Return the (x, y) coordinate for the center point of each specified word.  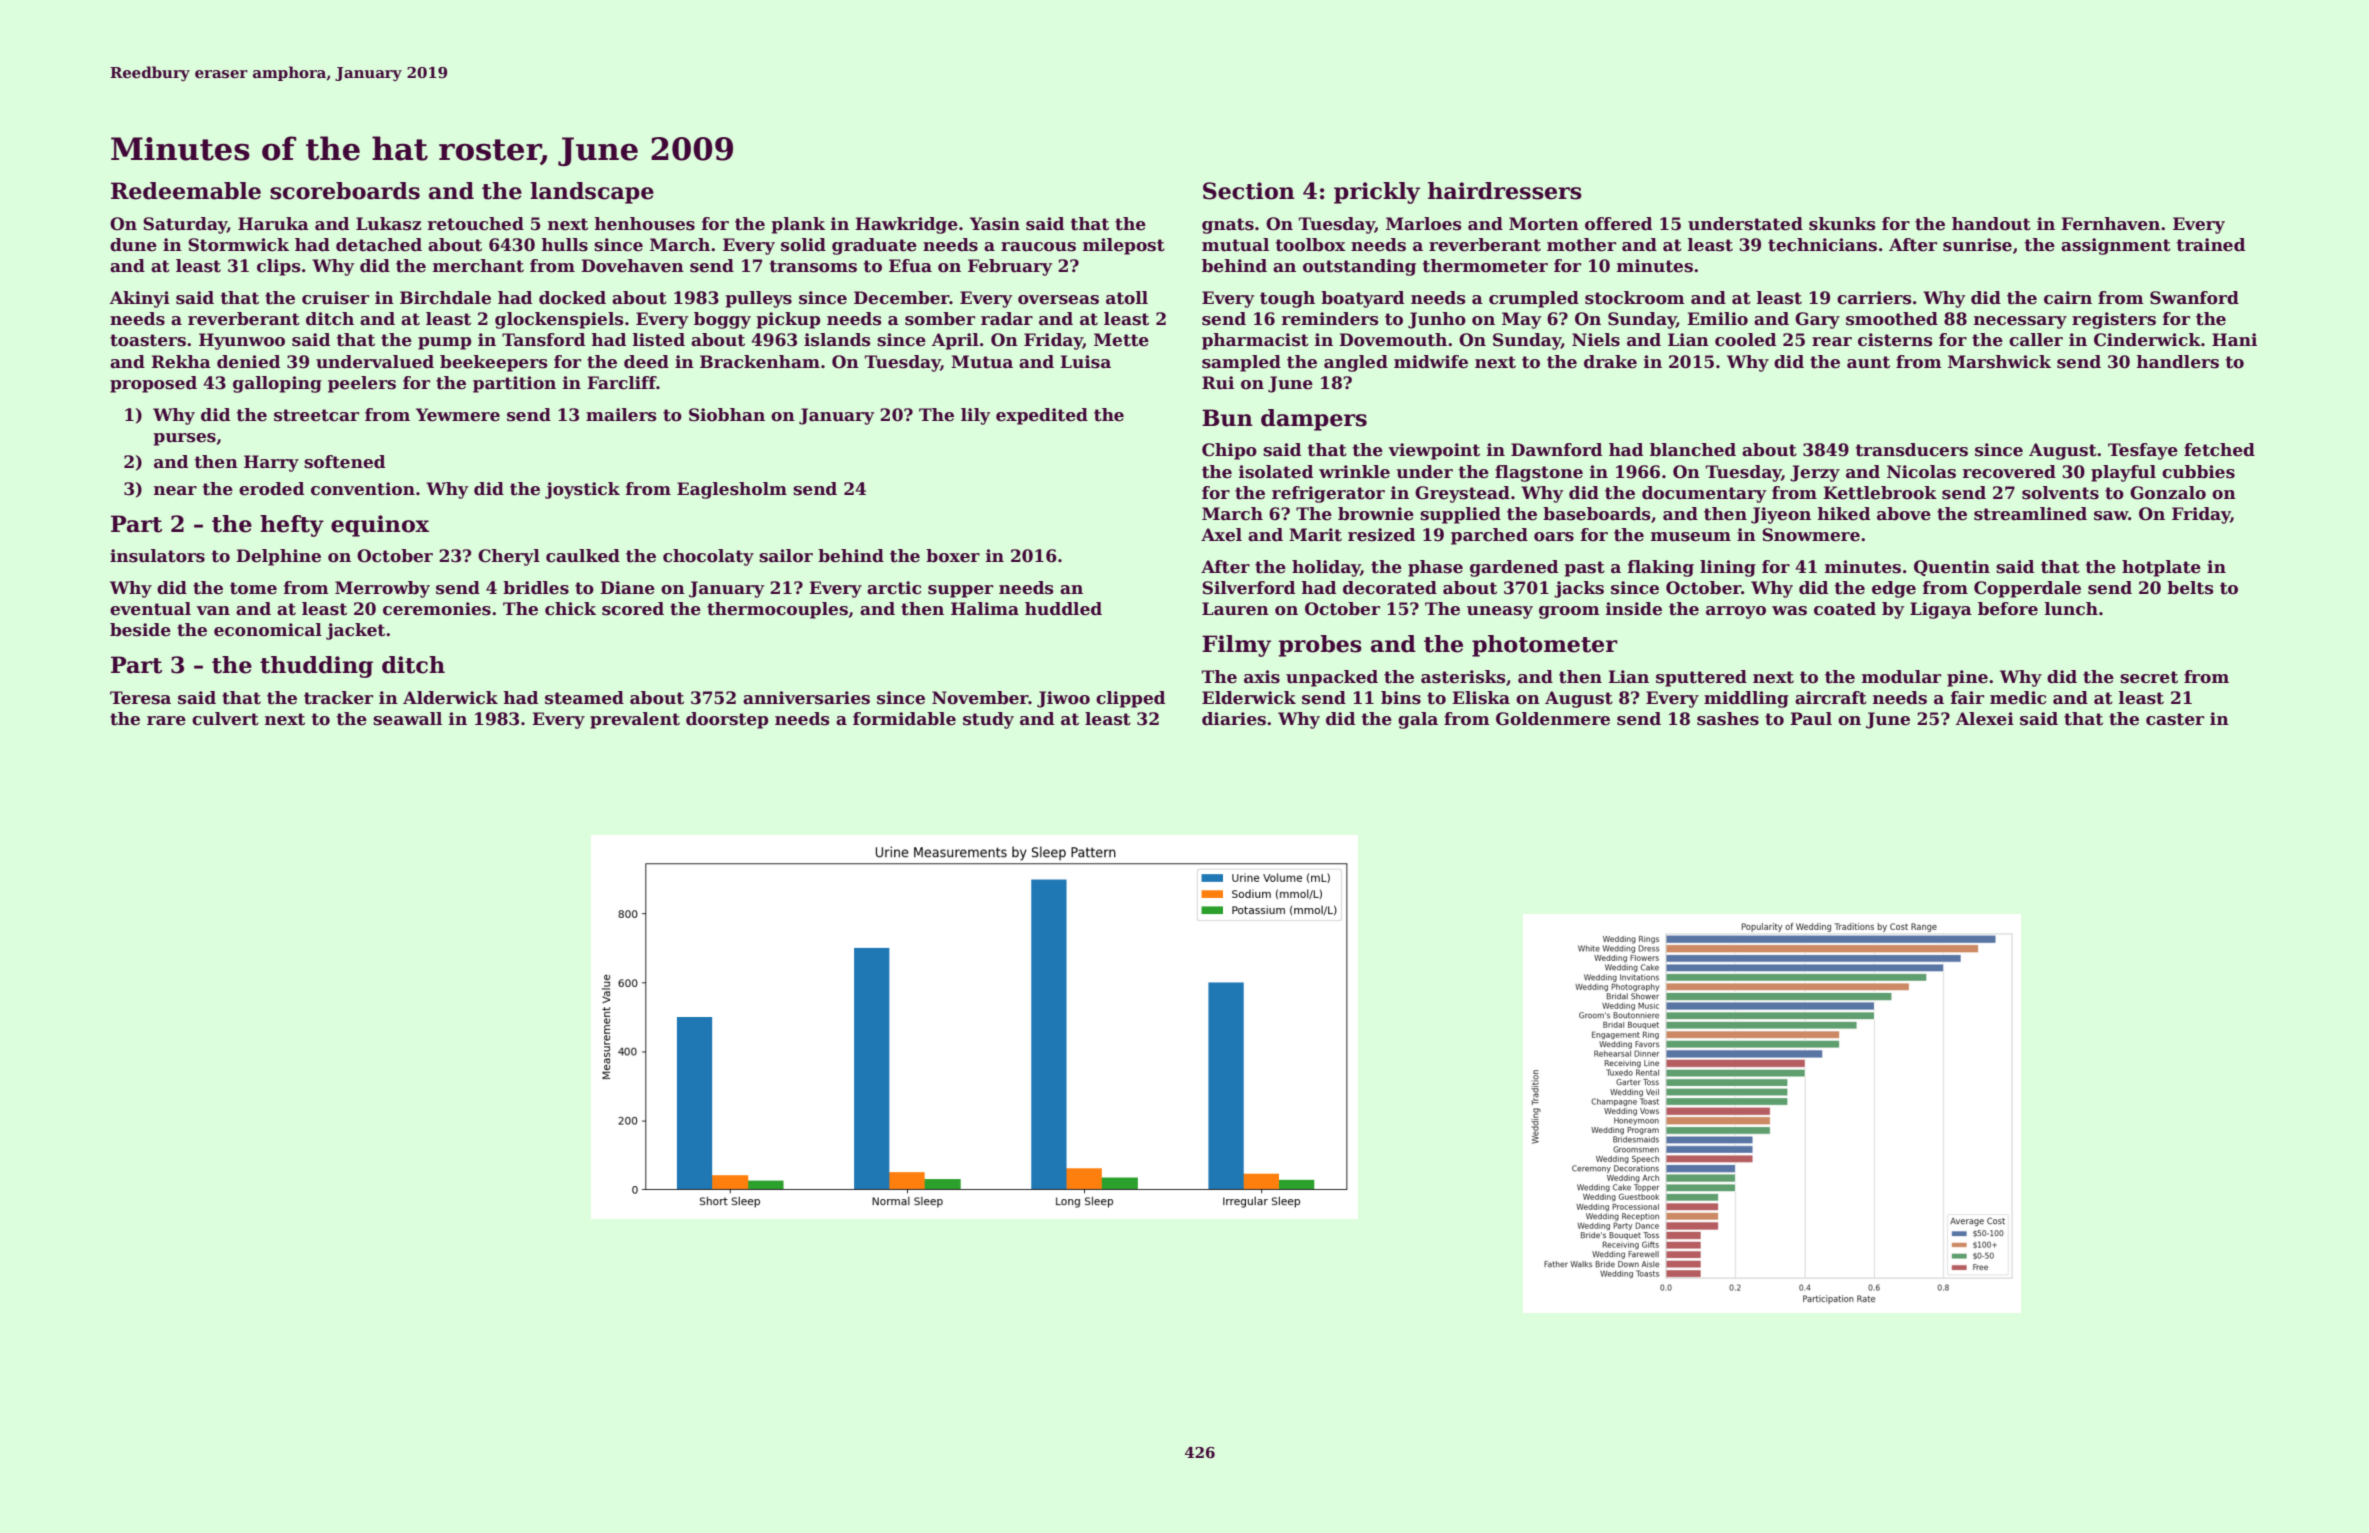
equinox (380, 526)
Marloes (1424, 224)
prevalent (635, 720)
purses (184, 439)
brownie (1376, 514)
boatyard (1362, 299)
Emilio (1717, 319)
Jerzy (1815, 473)
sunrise (1977, 245)
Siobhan (727, 415)
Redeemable (186, 191)
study (988, 720)
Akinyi (140, 299)
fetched (2219, 450)
